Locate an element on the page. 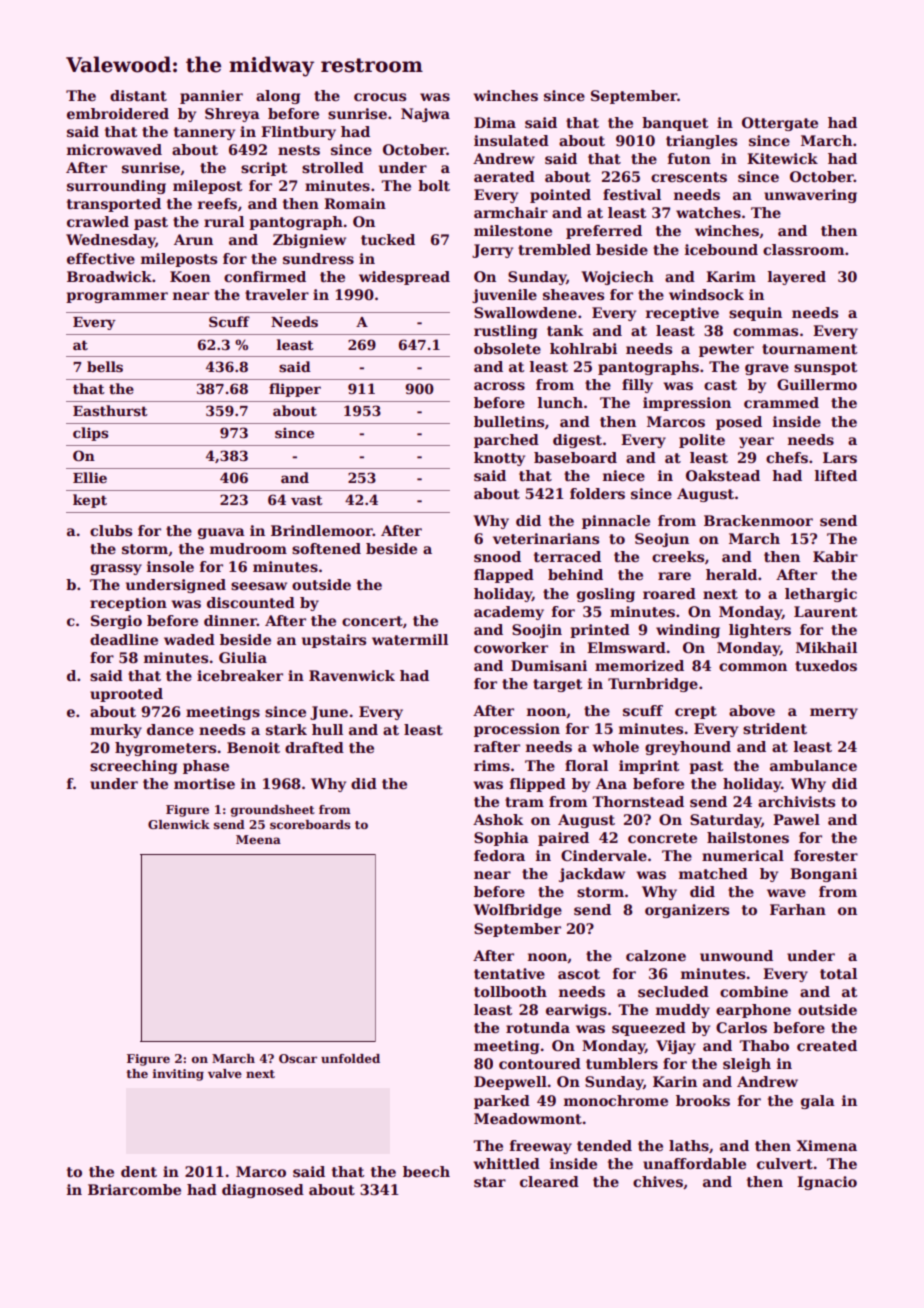 The height and width of the page is (1308, 924). inviting is located at coordinates (178, 1075).
